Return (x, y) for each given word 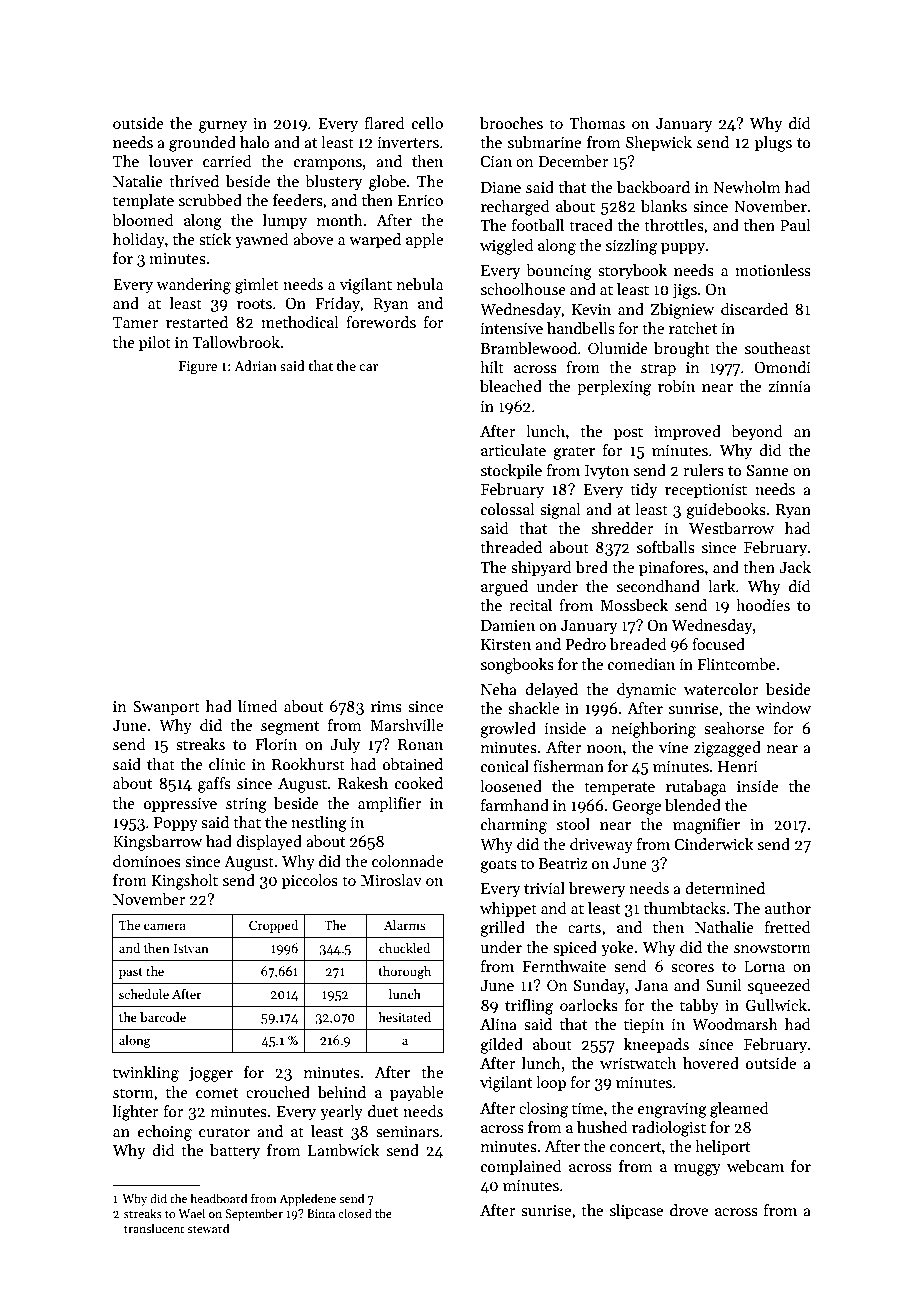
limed (258, 706)
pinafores (671, 568)
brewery (597, 890)
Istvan (191, 948)
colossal (507, 509)
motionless (773, 270)
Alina (498, 1024)
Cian (496, 161)
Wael (191, 1213)
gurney (223, 127)
